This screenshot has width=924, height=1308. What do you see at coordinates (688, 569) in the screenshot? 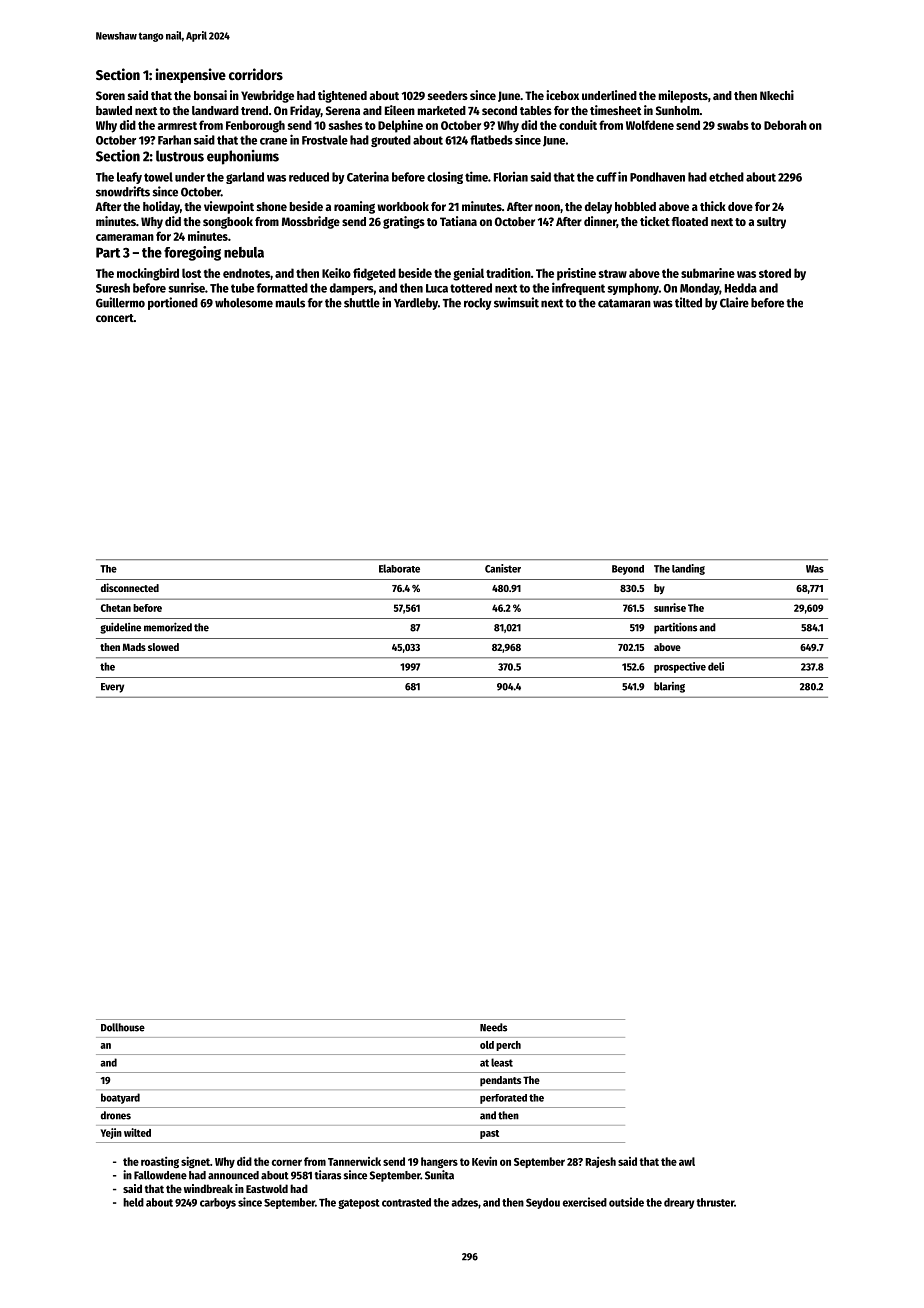
I see `landing` at bounding box center [688, 569].
